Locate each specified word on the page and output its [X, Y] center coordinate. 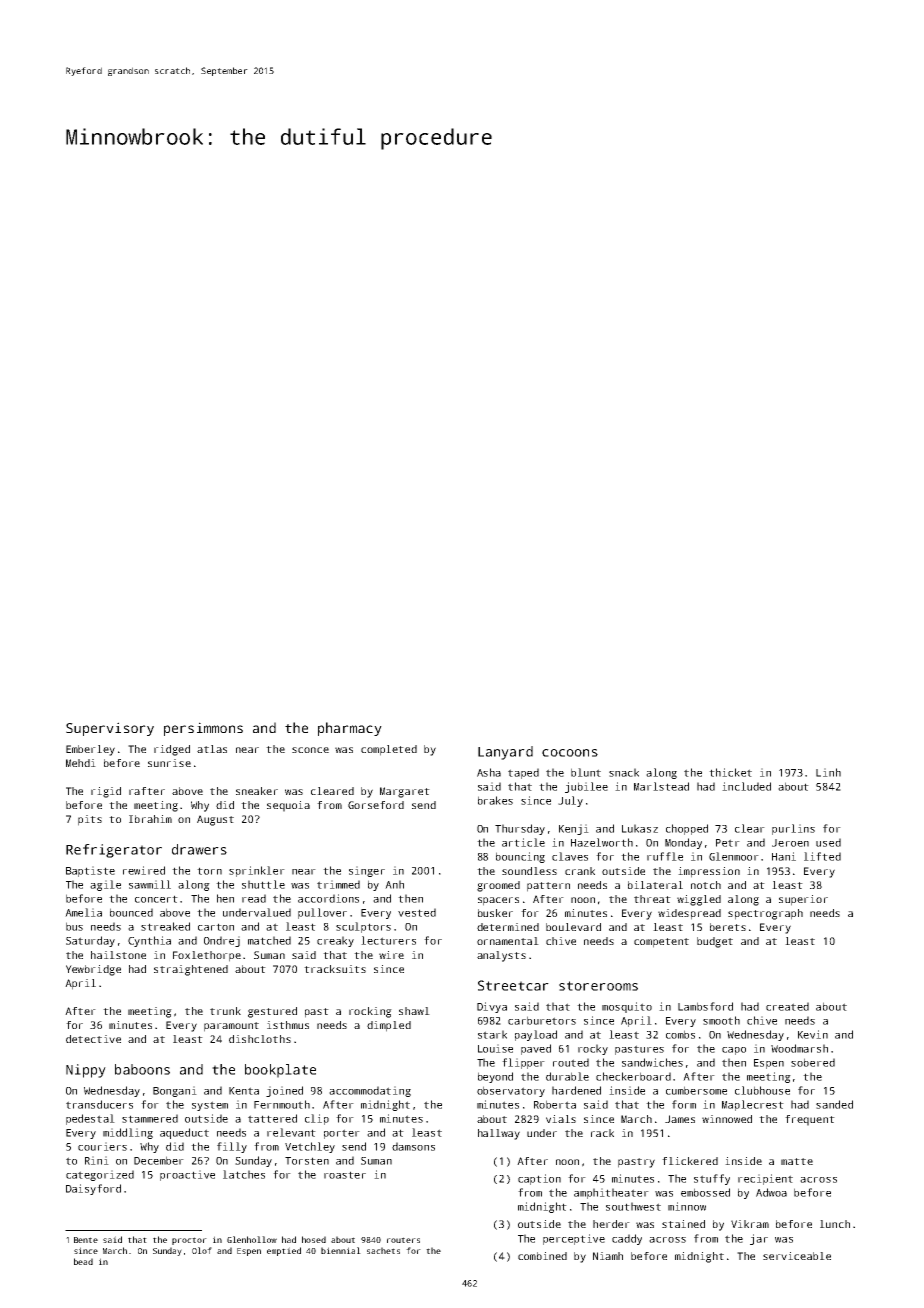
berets [728, 927]
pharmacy [350, 729]
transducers [99, 1104]
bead [83, 1261]
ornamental [508, 941]
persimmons [203, 729]
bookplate [280, 1071]
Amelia [83, 912]
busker [495, 913]
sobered [813, 1062]
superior [803, 900]
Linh [828, 772]
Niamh [608, 1256]
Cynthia [149, 941]
